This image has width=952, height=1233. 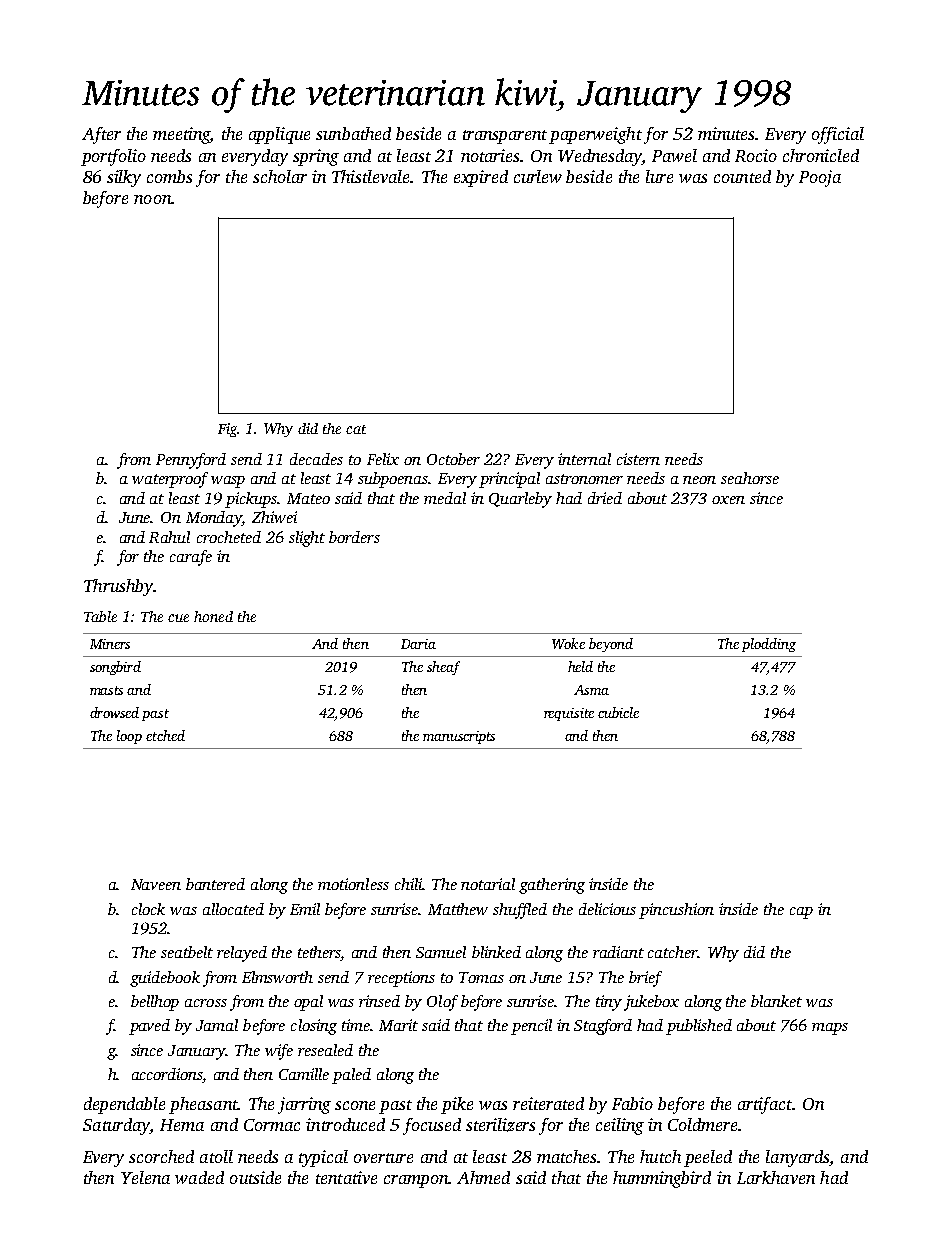 What do you see at coordinates (750, 478) in the image?
I see `seahorse` at bounding box center [750, 478].
